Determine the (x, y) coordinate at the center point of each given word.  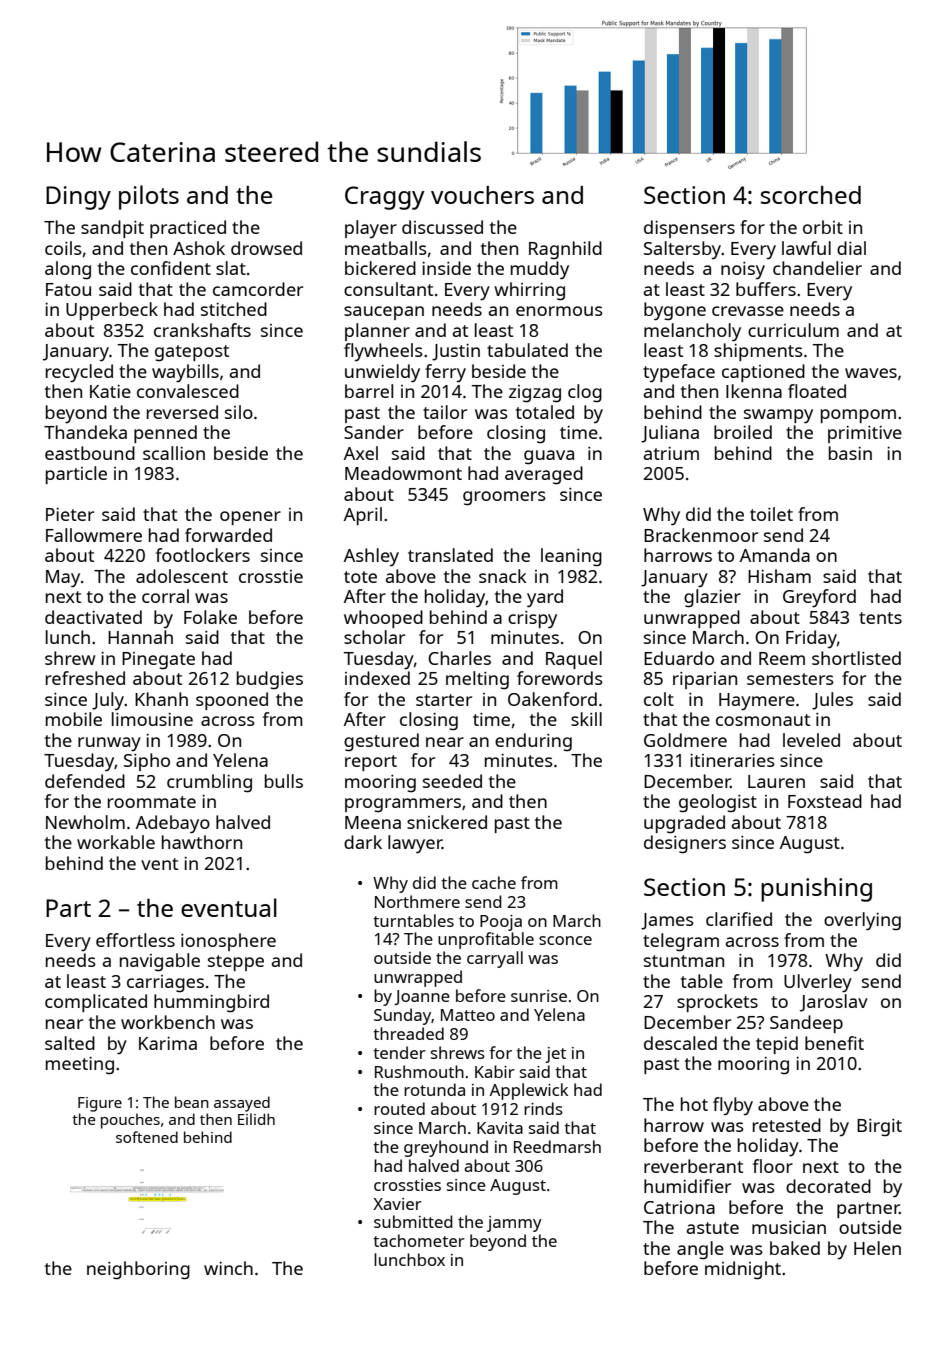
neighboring (138, 1270)
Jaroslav (834, 1003)
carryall (495, 959)
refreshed (85, 678)
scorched (811, 195)
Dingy (78, 198)
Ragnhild (565, 250)
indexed (377, 678)
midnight (743, 1270)
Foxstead (825, 801)
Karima (168, 1043)
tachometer (419, 1240)
